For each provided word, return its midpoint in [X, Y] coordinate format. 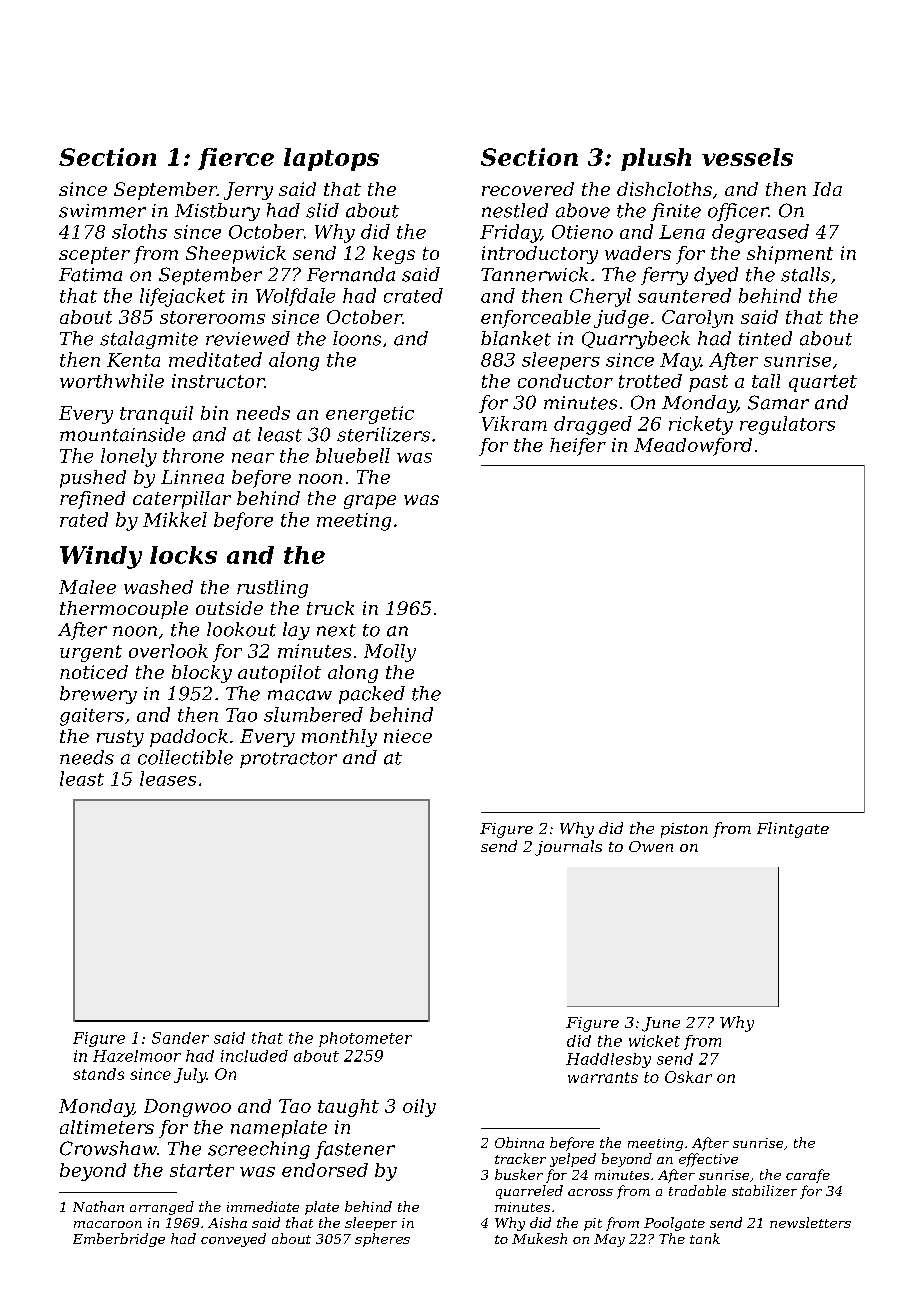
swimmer [102, 211]
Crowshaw [108, 1148]
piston [684, 830]
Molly [390, 653]
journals [568, 848]
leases [168, 778]
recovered [528, 189]
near [253, 458]
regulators [787, 425]
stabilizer [764, 1190]
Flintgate [793, 830]
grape [370, 502]
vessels [747, 157]
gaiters [92, 717]
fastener [355, 1150]
